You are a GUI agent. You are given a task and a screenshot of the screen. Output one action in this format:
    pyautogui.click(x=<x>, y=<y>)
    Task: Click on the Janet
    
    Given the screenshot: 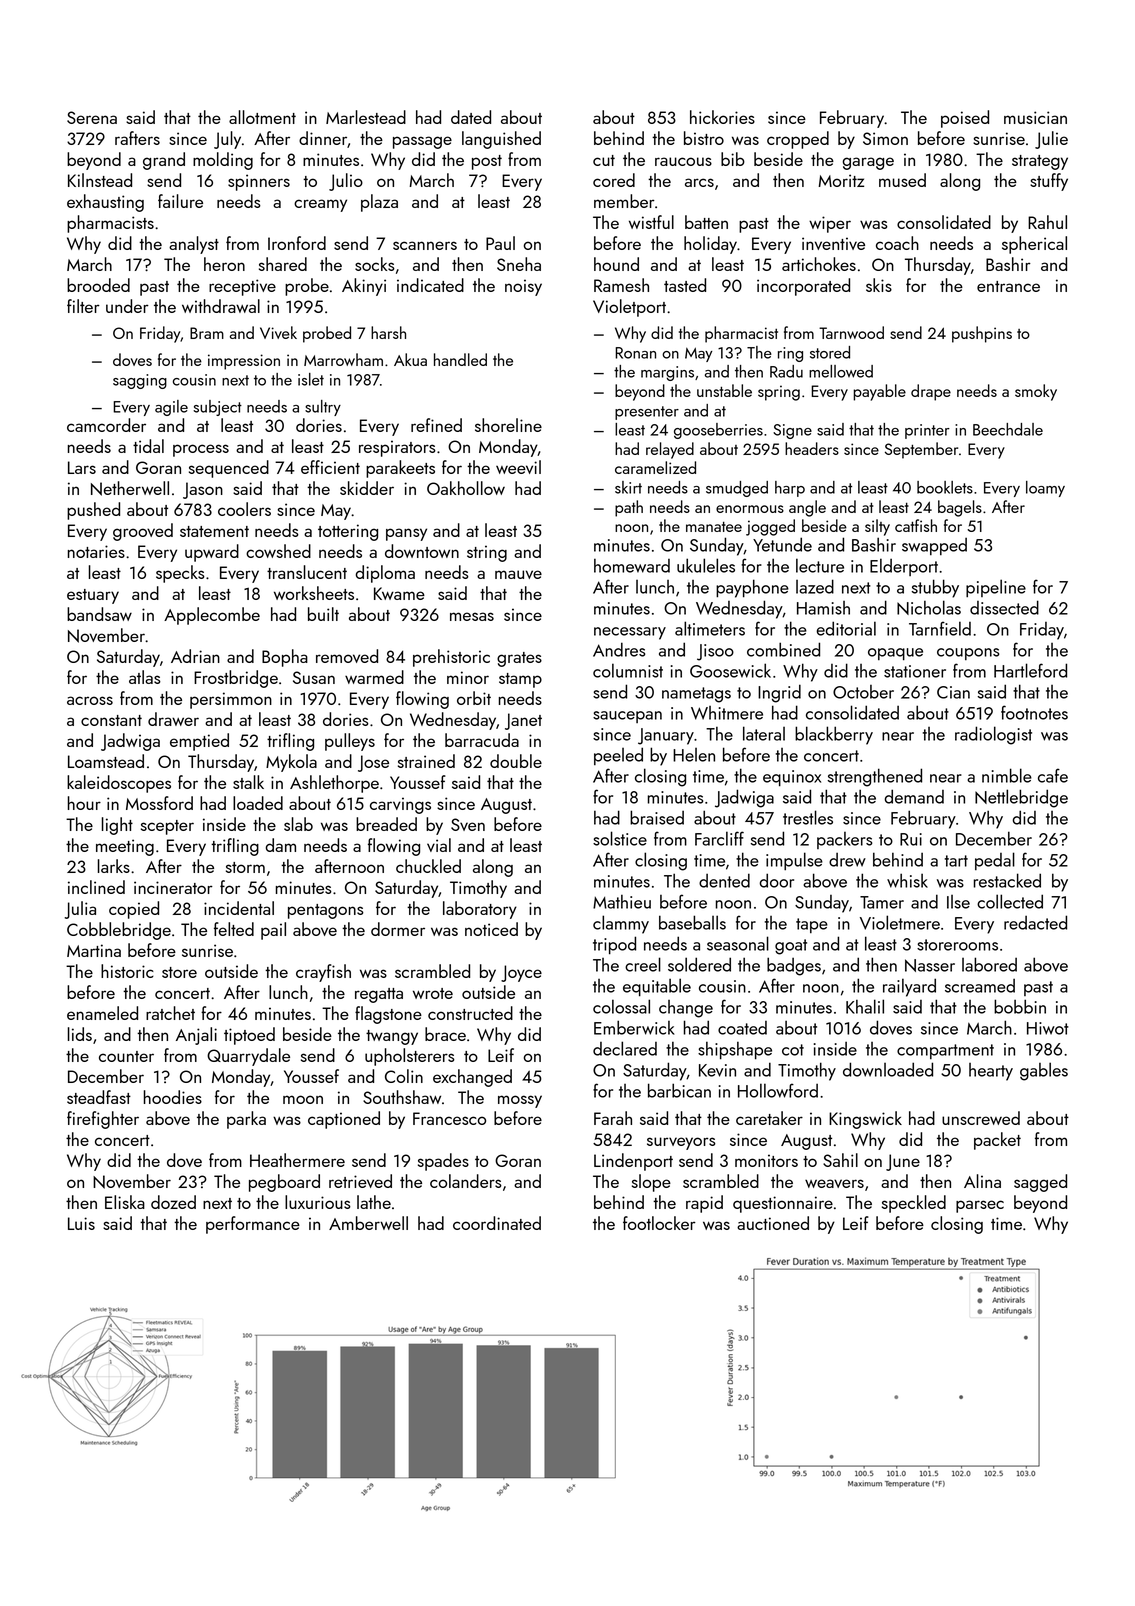 What is the action you would take?
    pyautogui.click(x=523, y=721)
